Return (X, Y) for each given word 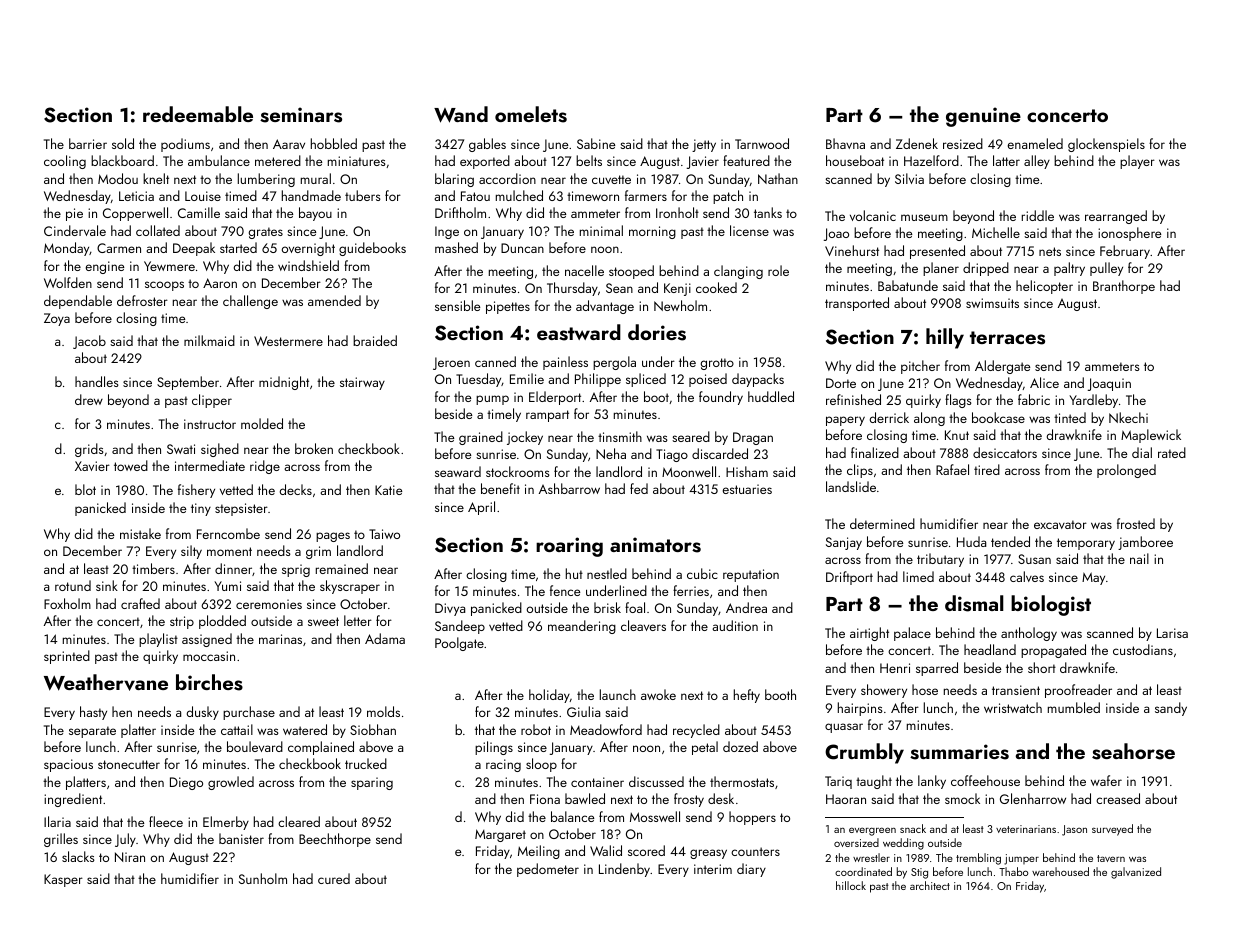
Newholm (680, 305)
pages (333, 537)
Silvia (909, 178)
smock (962, 798)
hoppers (752, 818)
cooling (65, 162)
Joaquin (1109, 384)
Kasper (63, 880)
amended (334, 300)
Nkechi (1128, 417)
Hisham (747, 471)
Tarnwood (762, 143)
